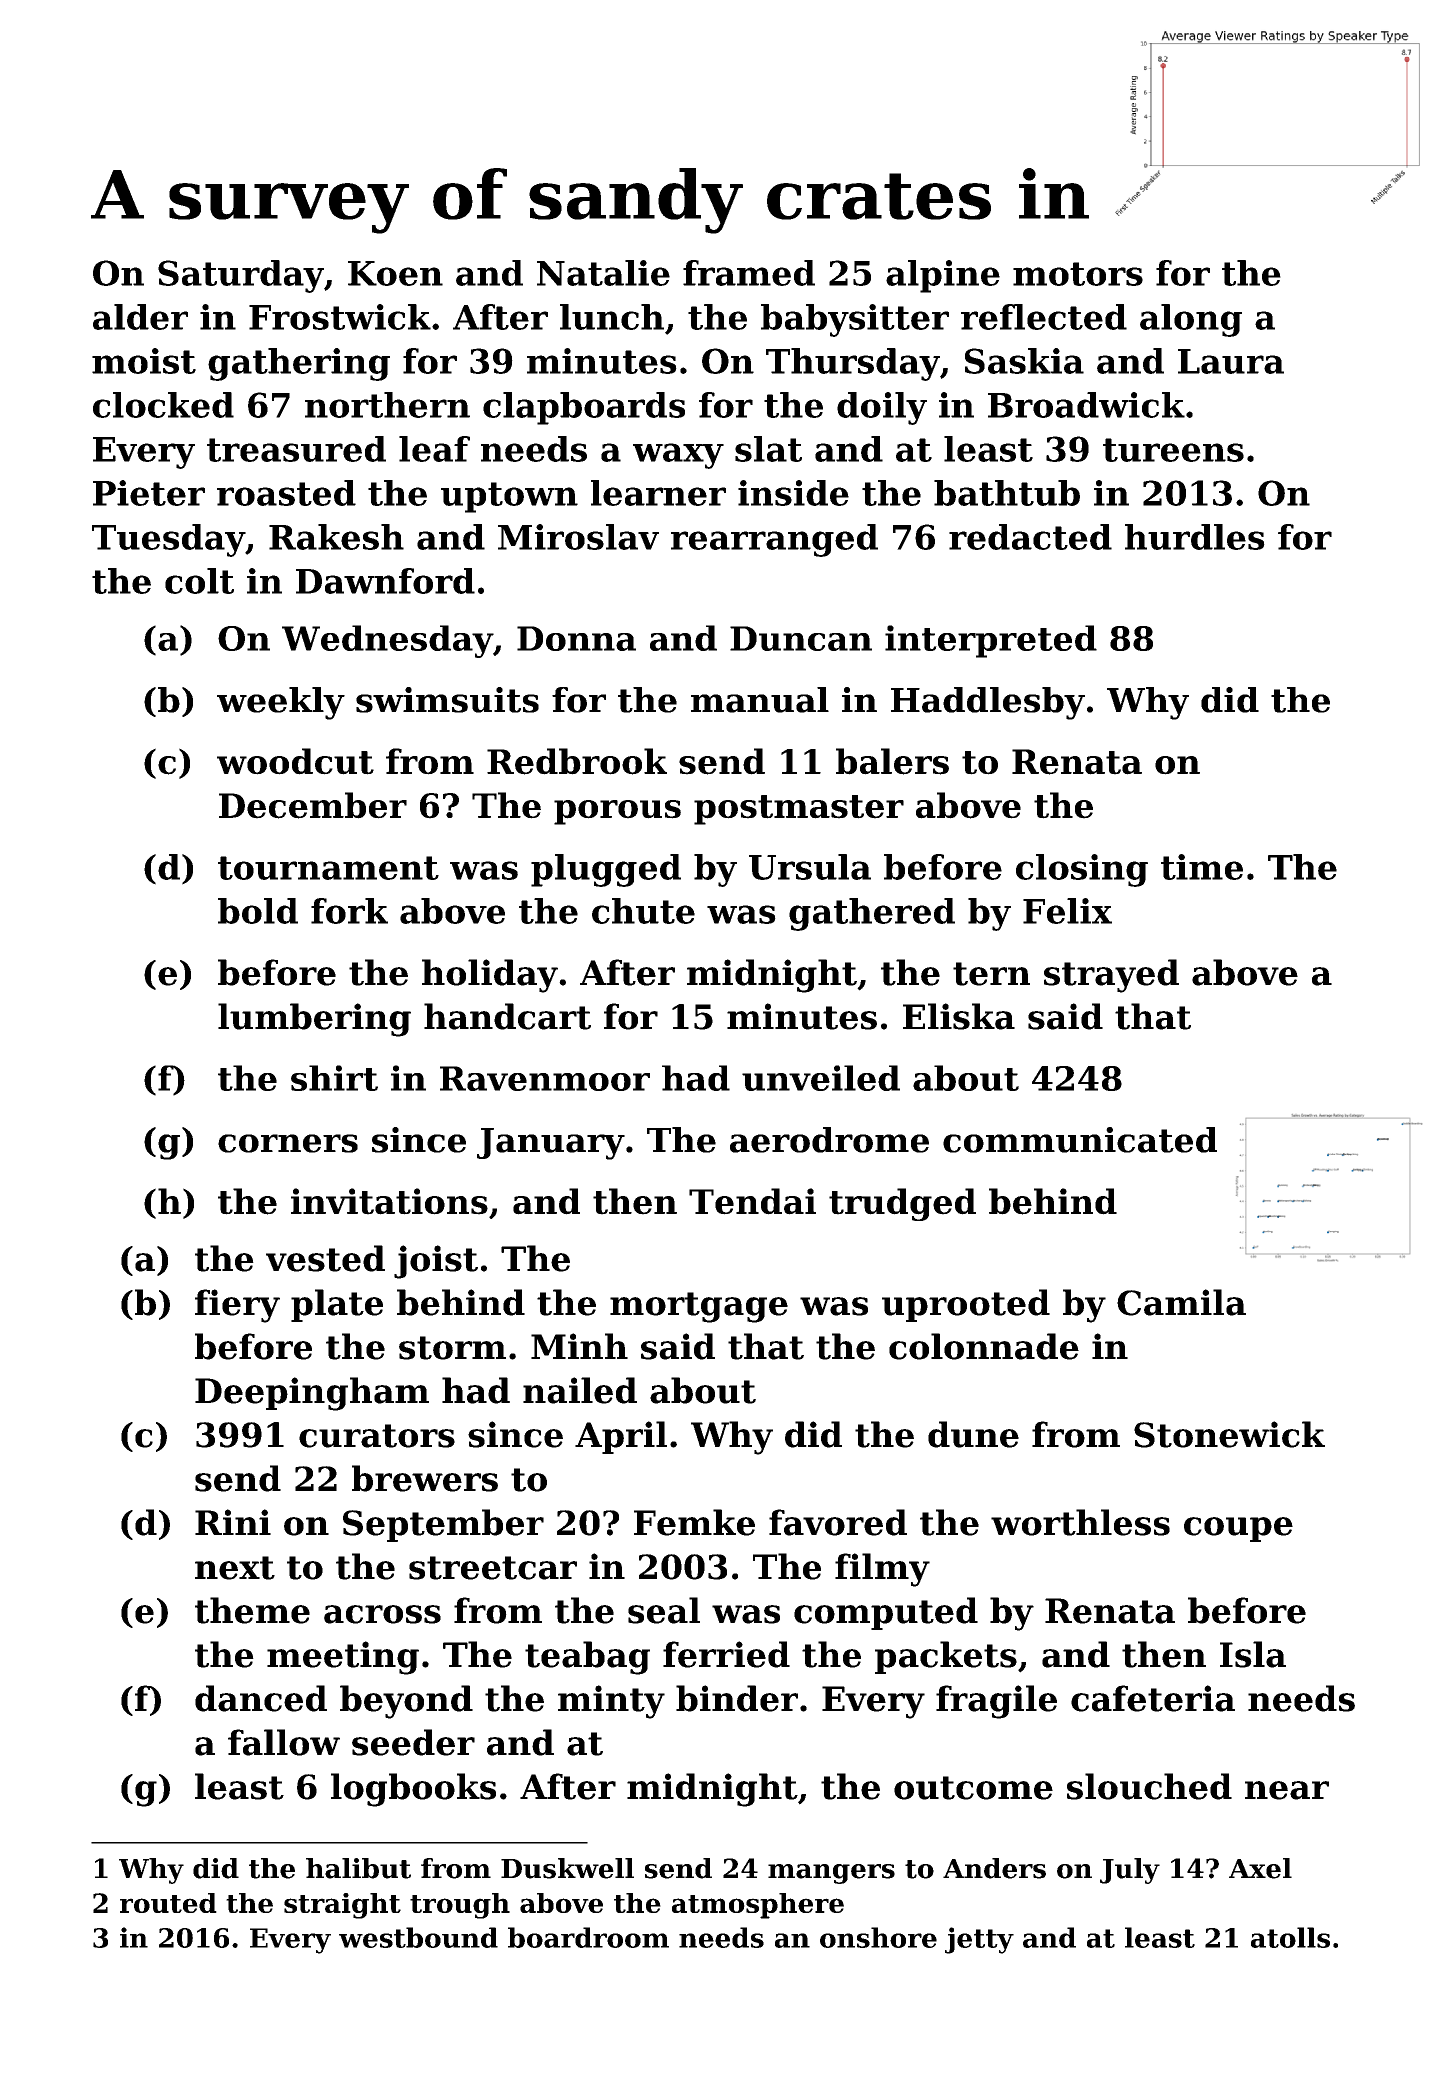  Describe the element at coordinates (737, 1698) in the document. I see `binder` at that location.
